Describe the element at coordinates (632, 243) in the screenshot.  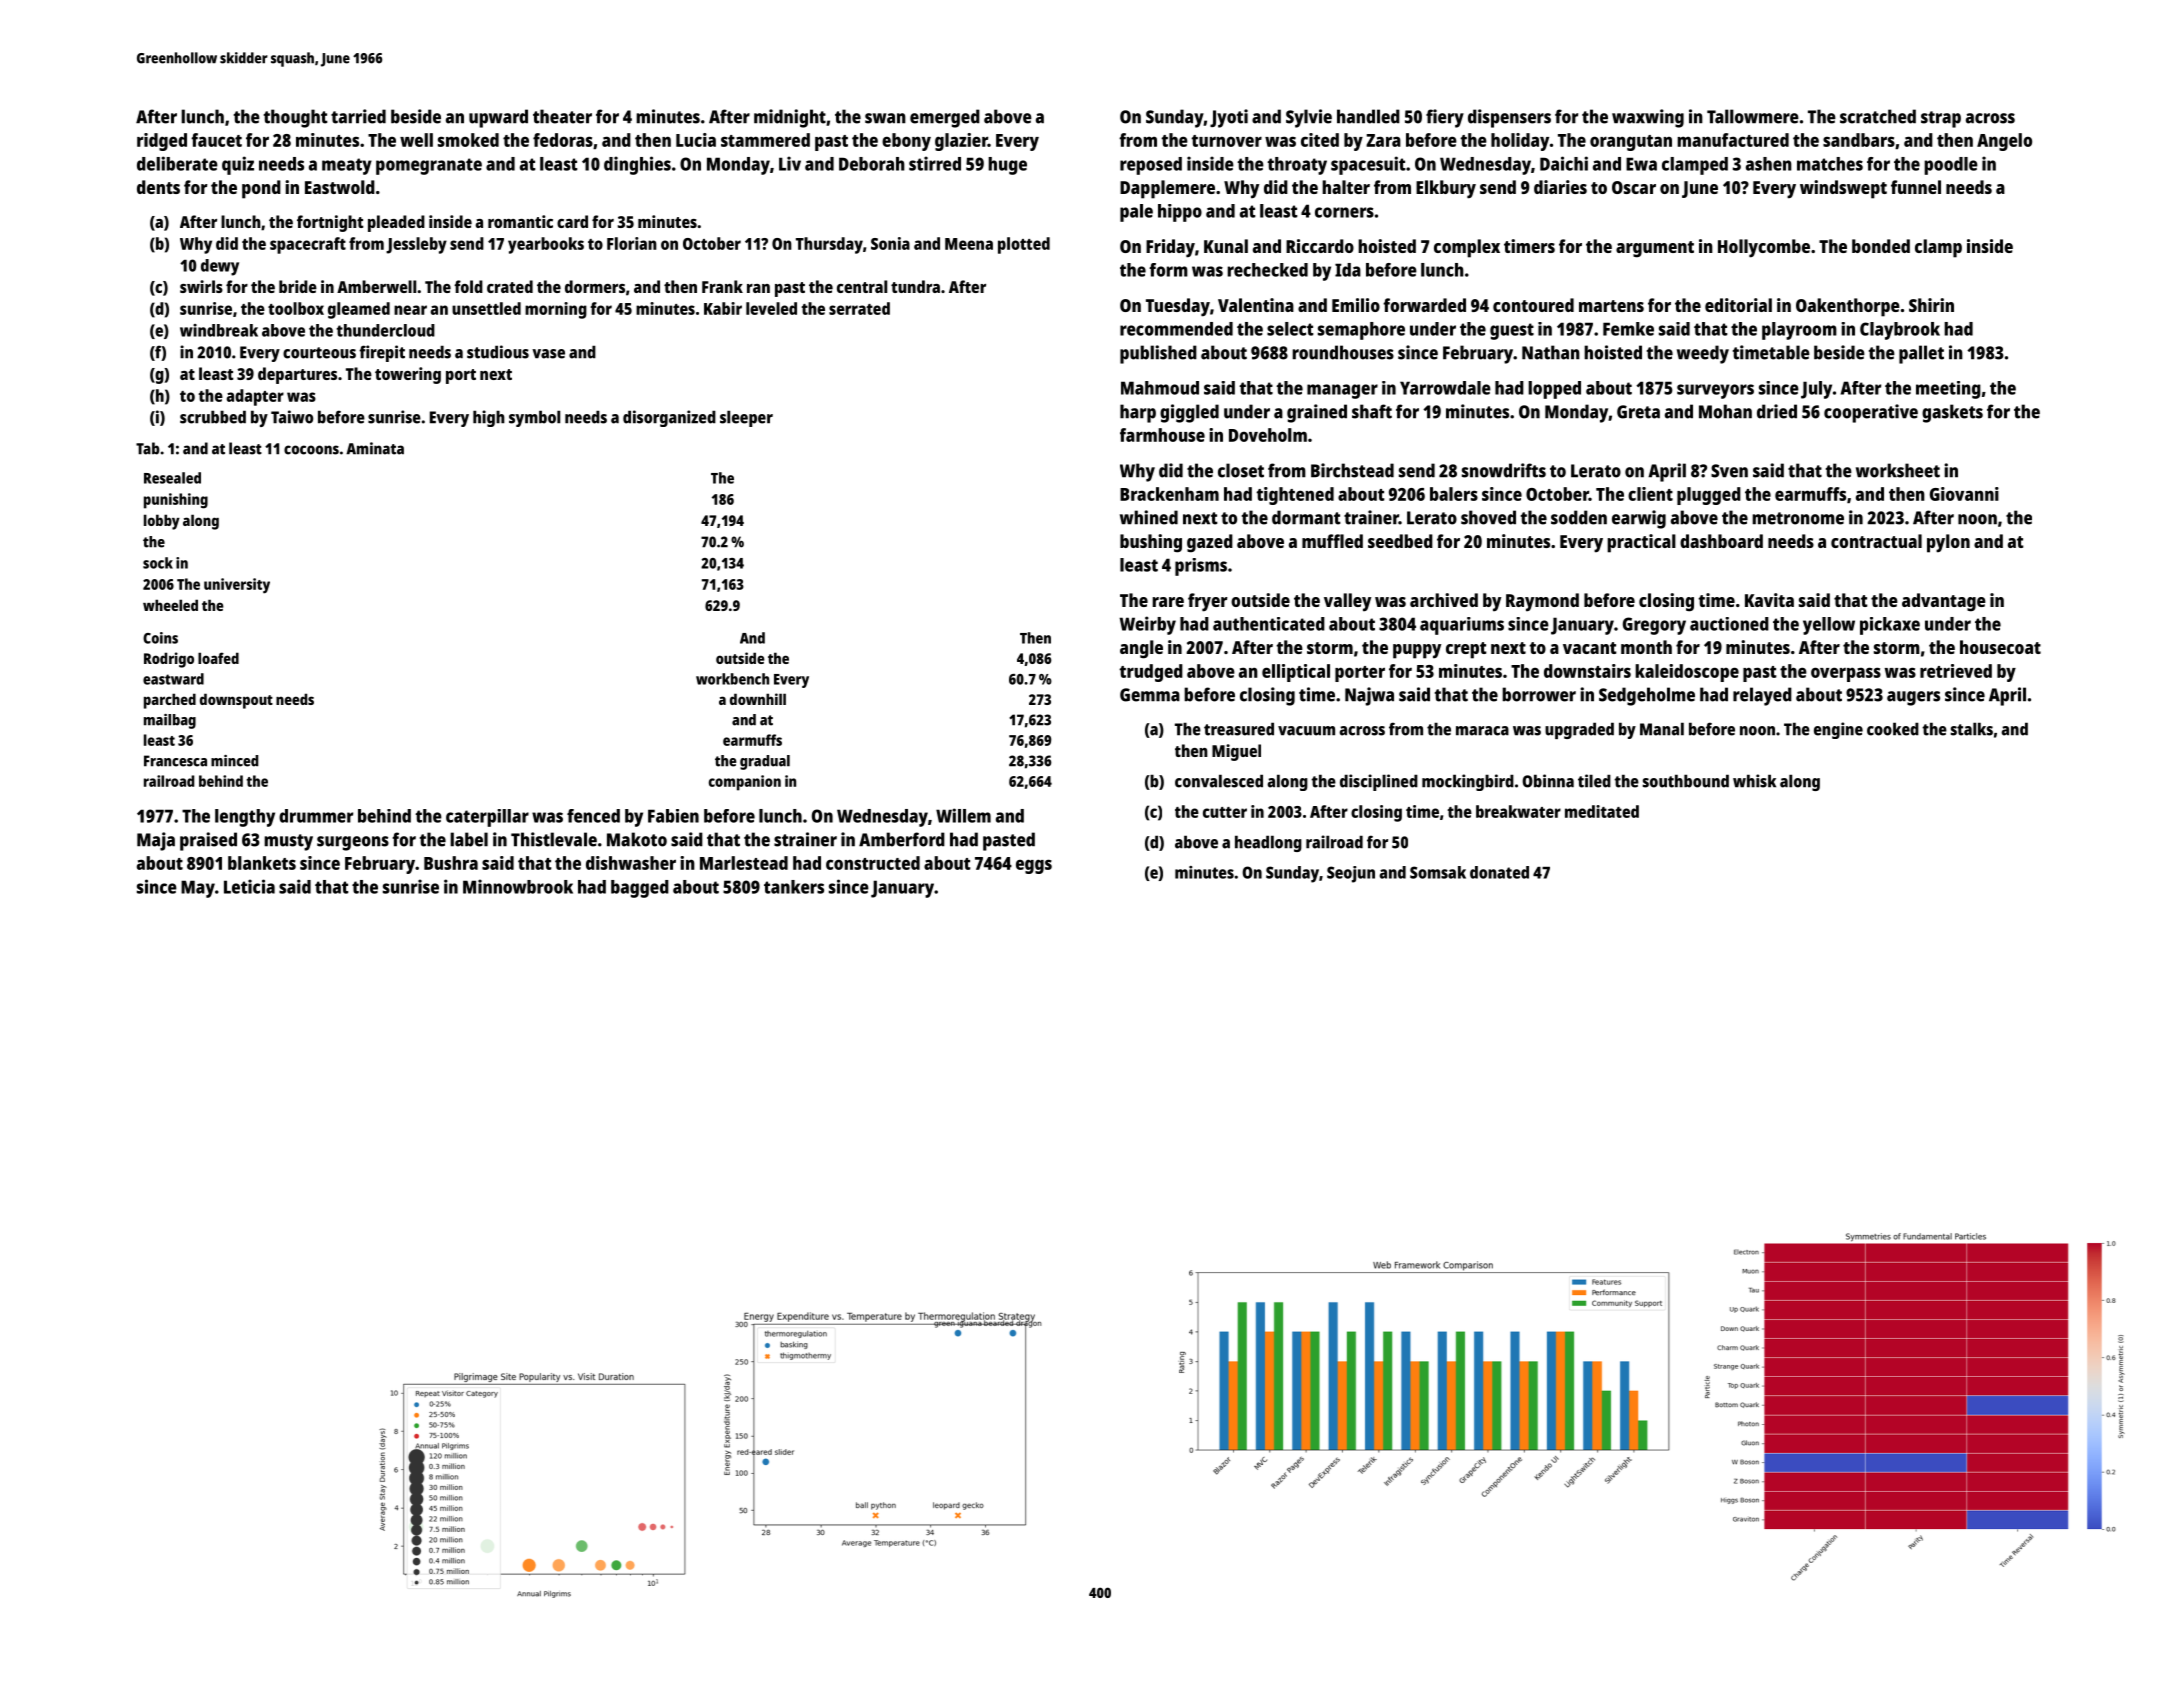
I see `Florian` at that location.
